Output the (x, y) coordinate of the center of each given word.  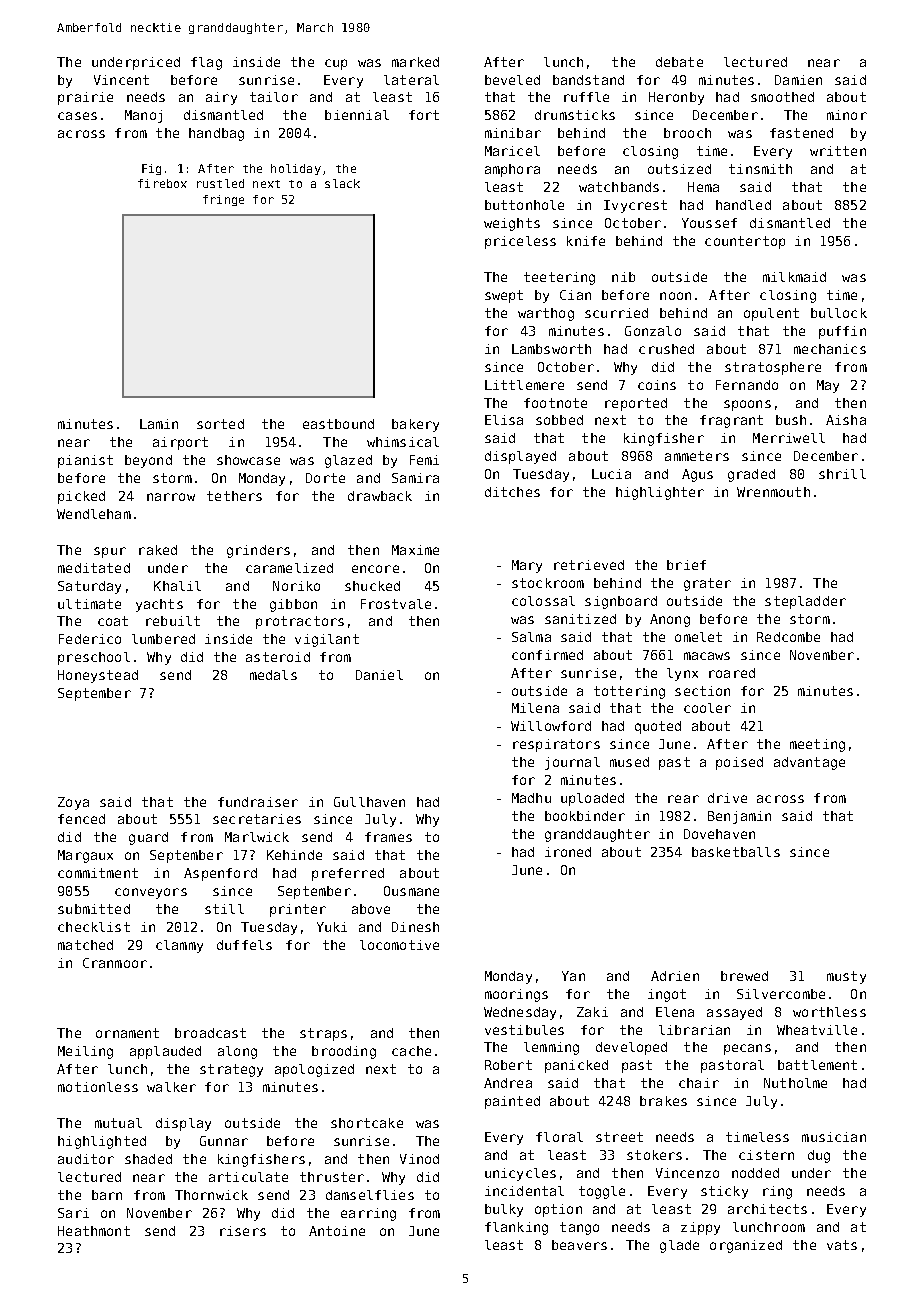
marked (415, 62)
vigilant (327, 640)
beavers (579, 1245)
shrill (842, 474)
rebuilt (173, 621)
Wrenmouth (773, 492)
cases (77, 116)
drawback (380, 496)
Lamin (159, 424)
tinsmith (760, 169)
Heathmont (94, 1231)
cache (411, 1051)
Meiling (85, 1052)
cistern (766, 1155)
